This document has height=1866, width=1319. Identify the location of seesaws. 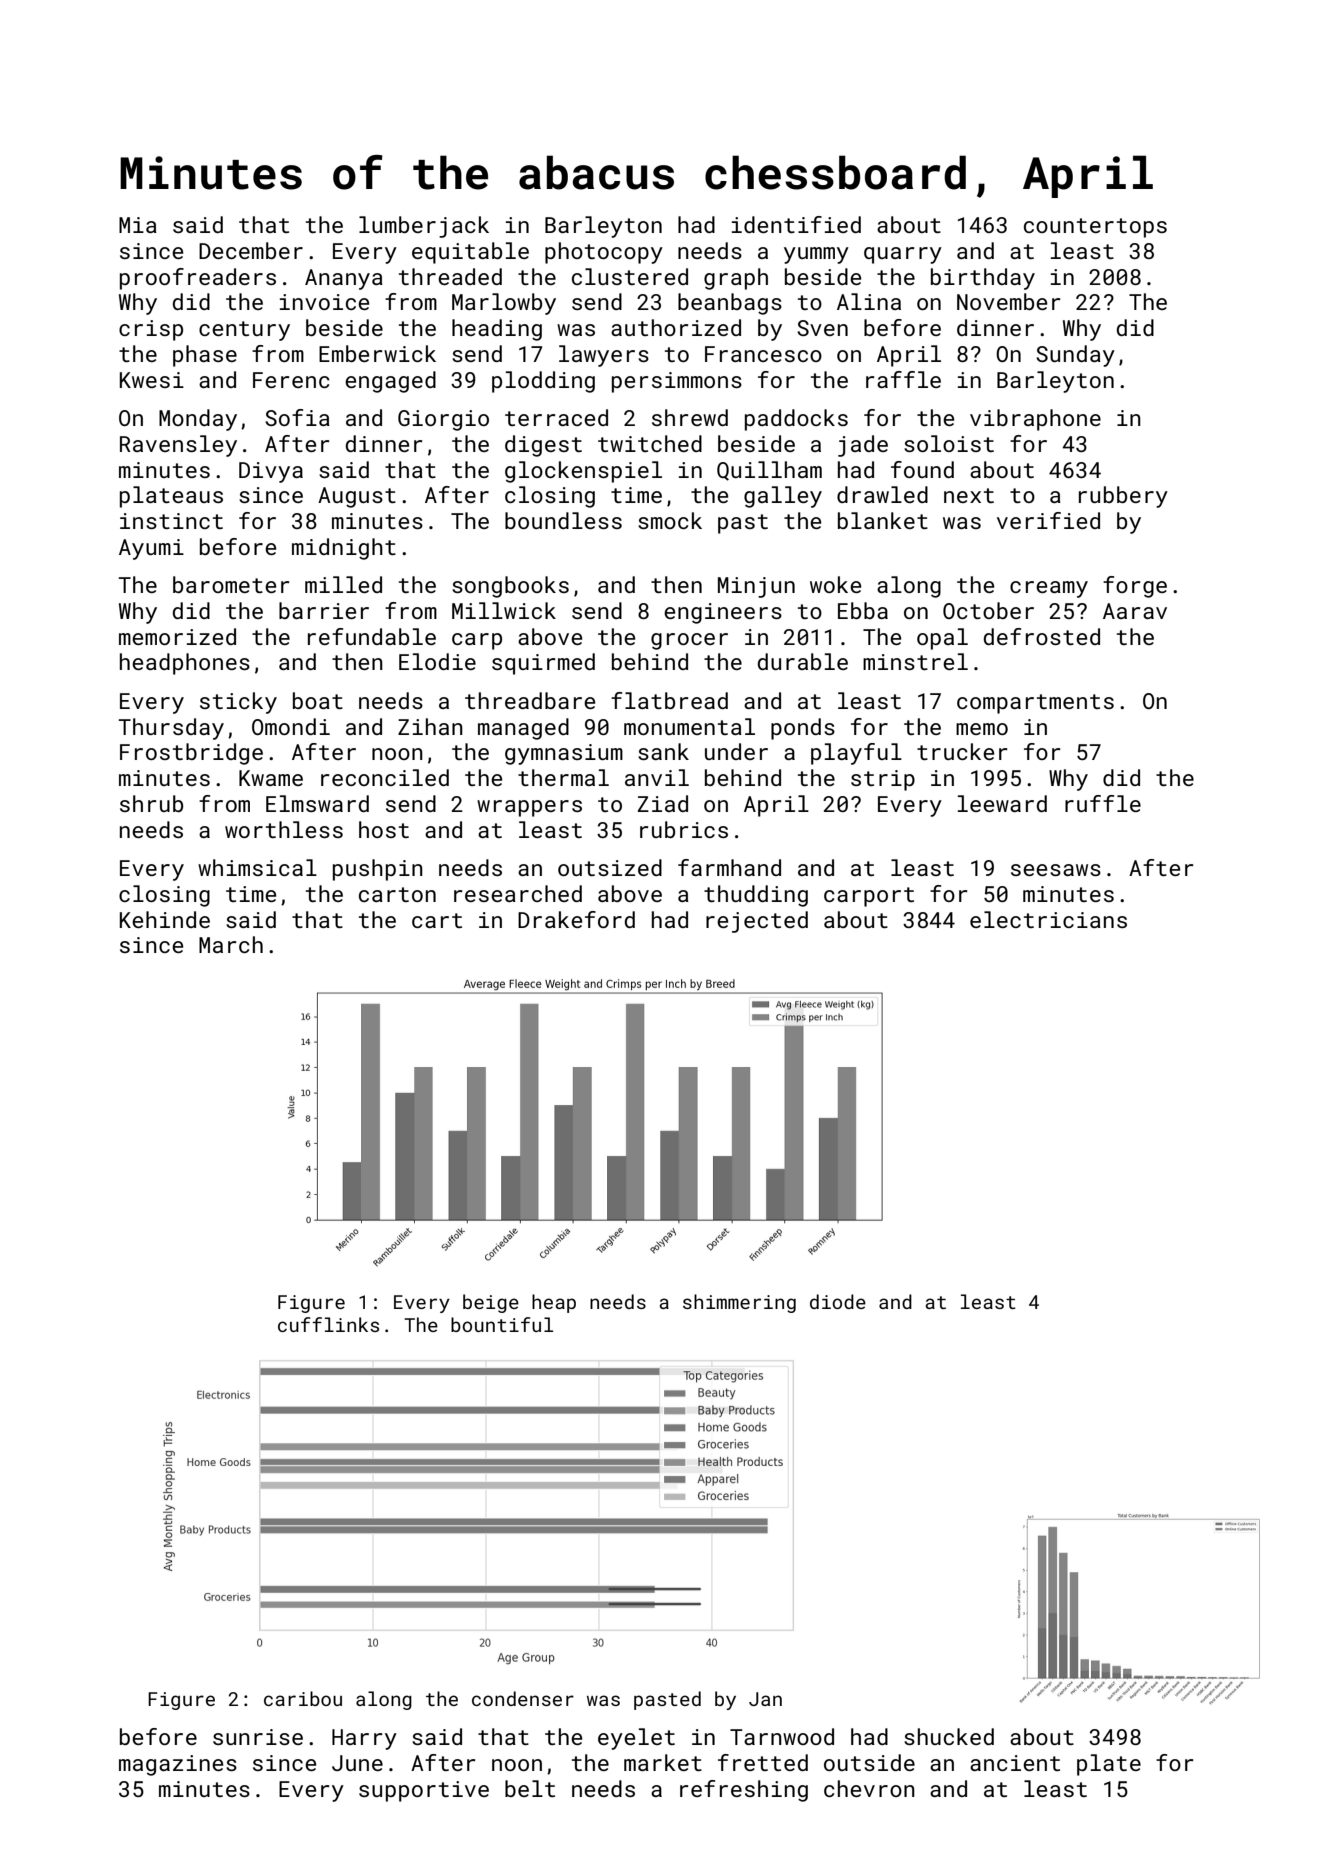
(1056, 870).
